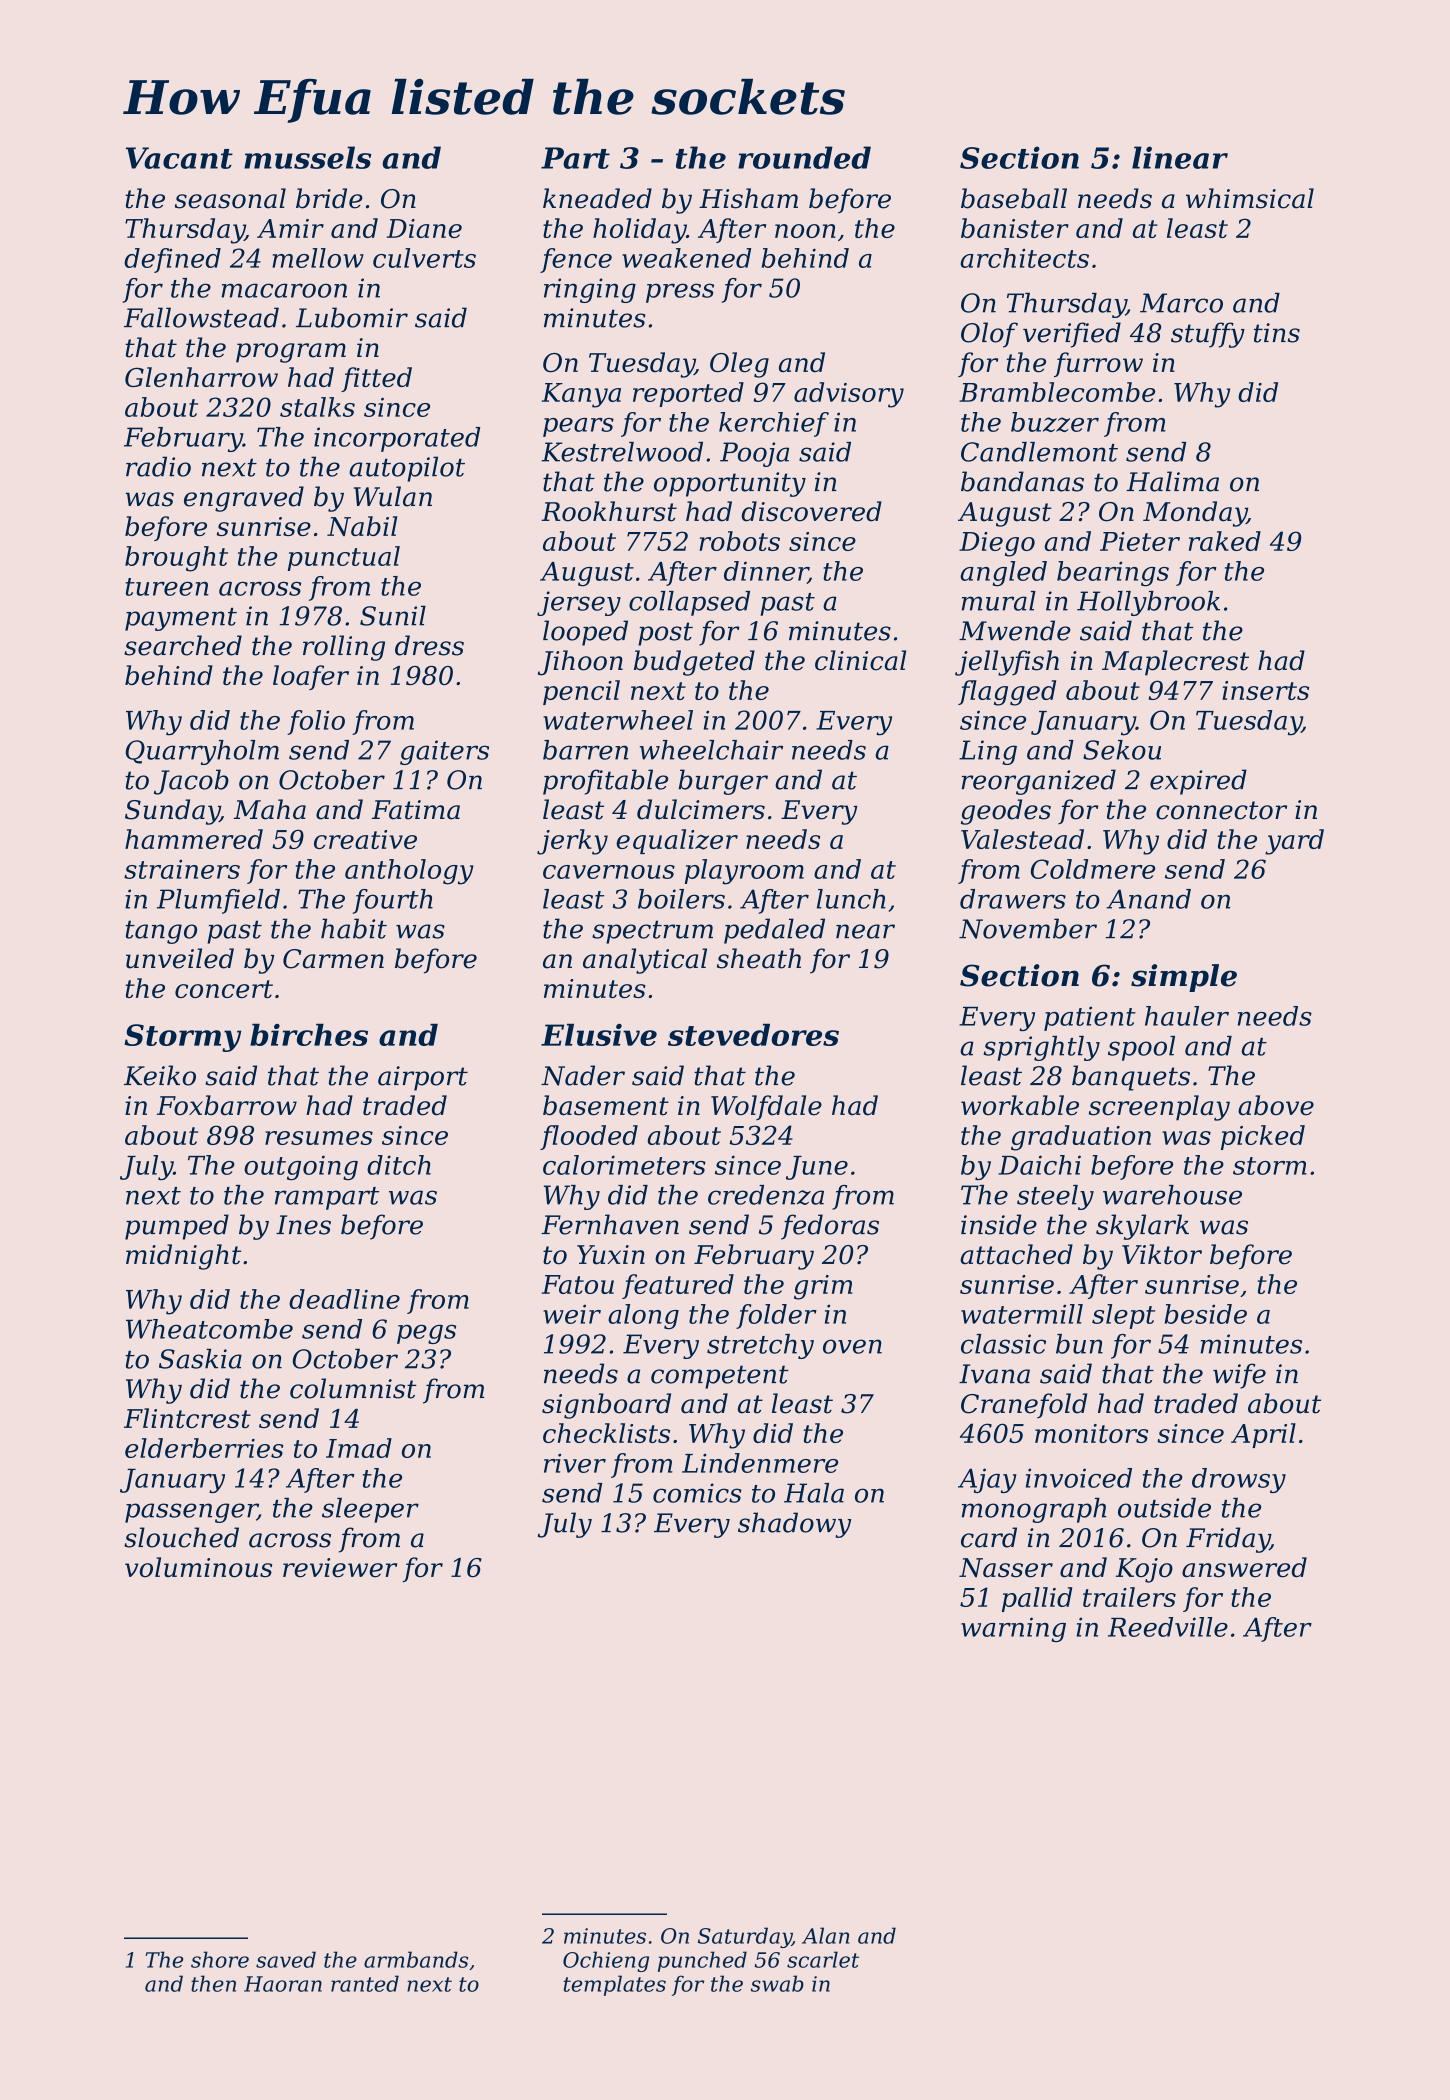 The height and width of the screenshot is (2100, 1450). I want to click on shore, so click(220, 1959).
